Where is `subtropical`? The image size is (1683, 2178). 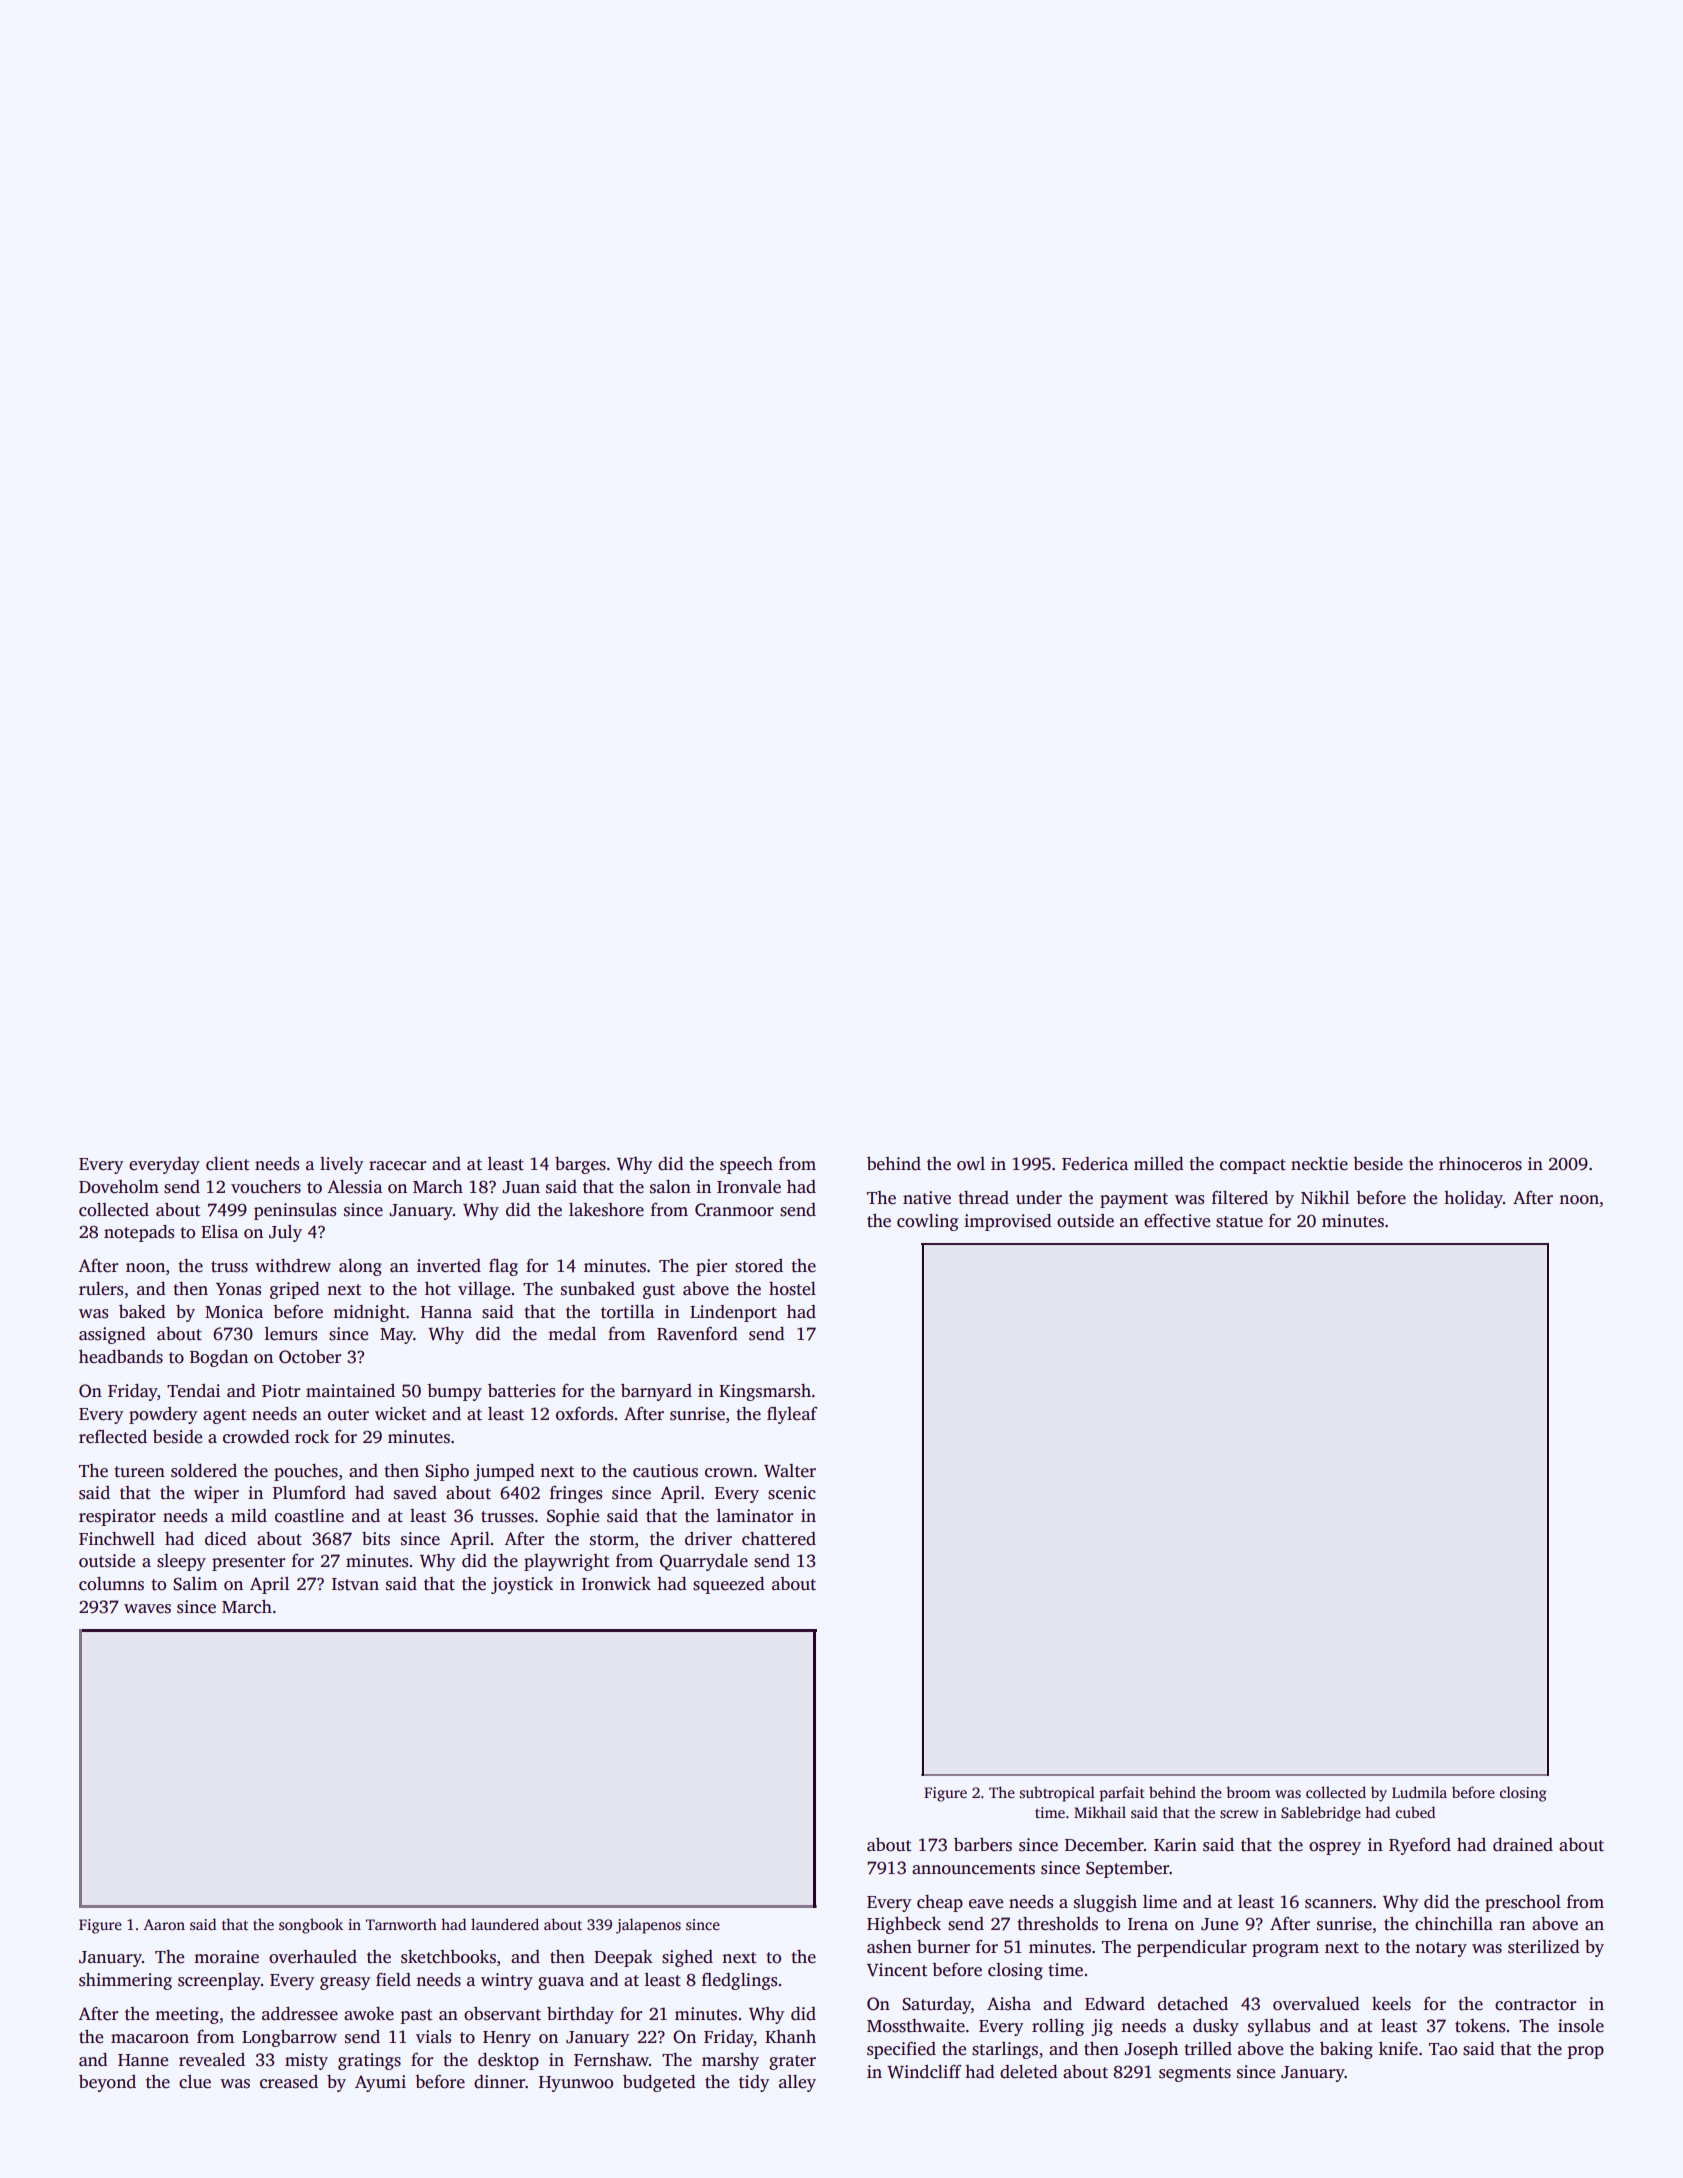
subtropical is located at coordinates (1057, 1794).
